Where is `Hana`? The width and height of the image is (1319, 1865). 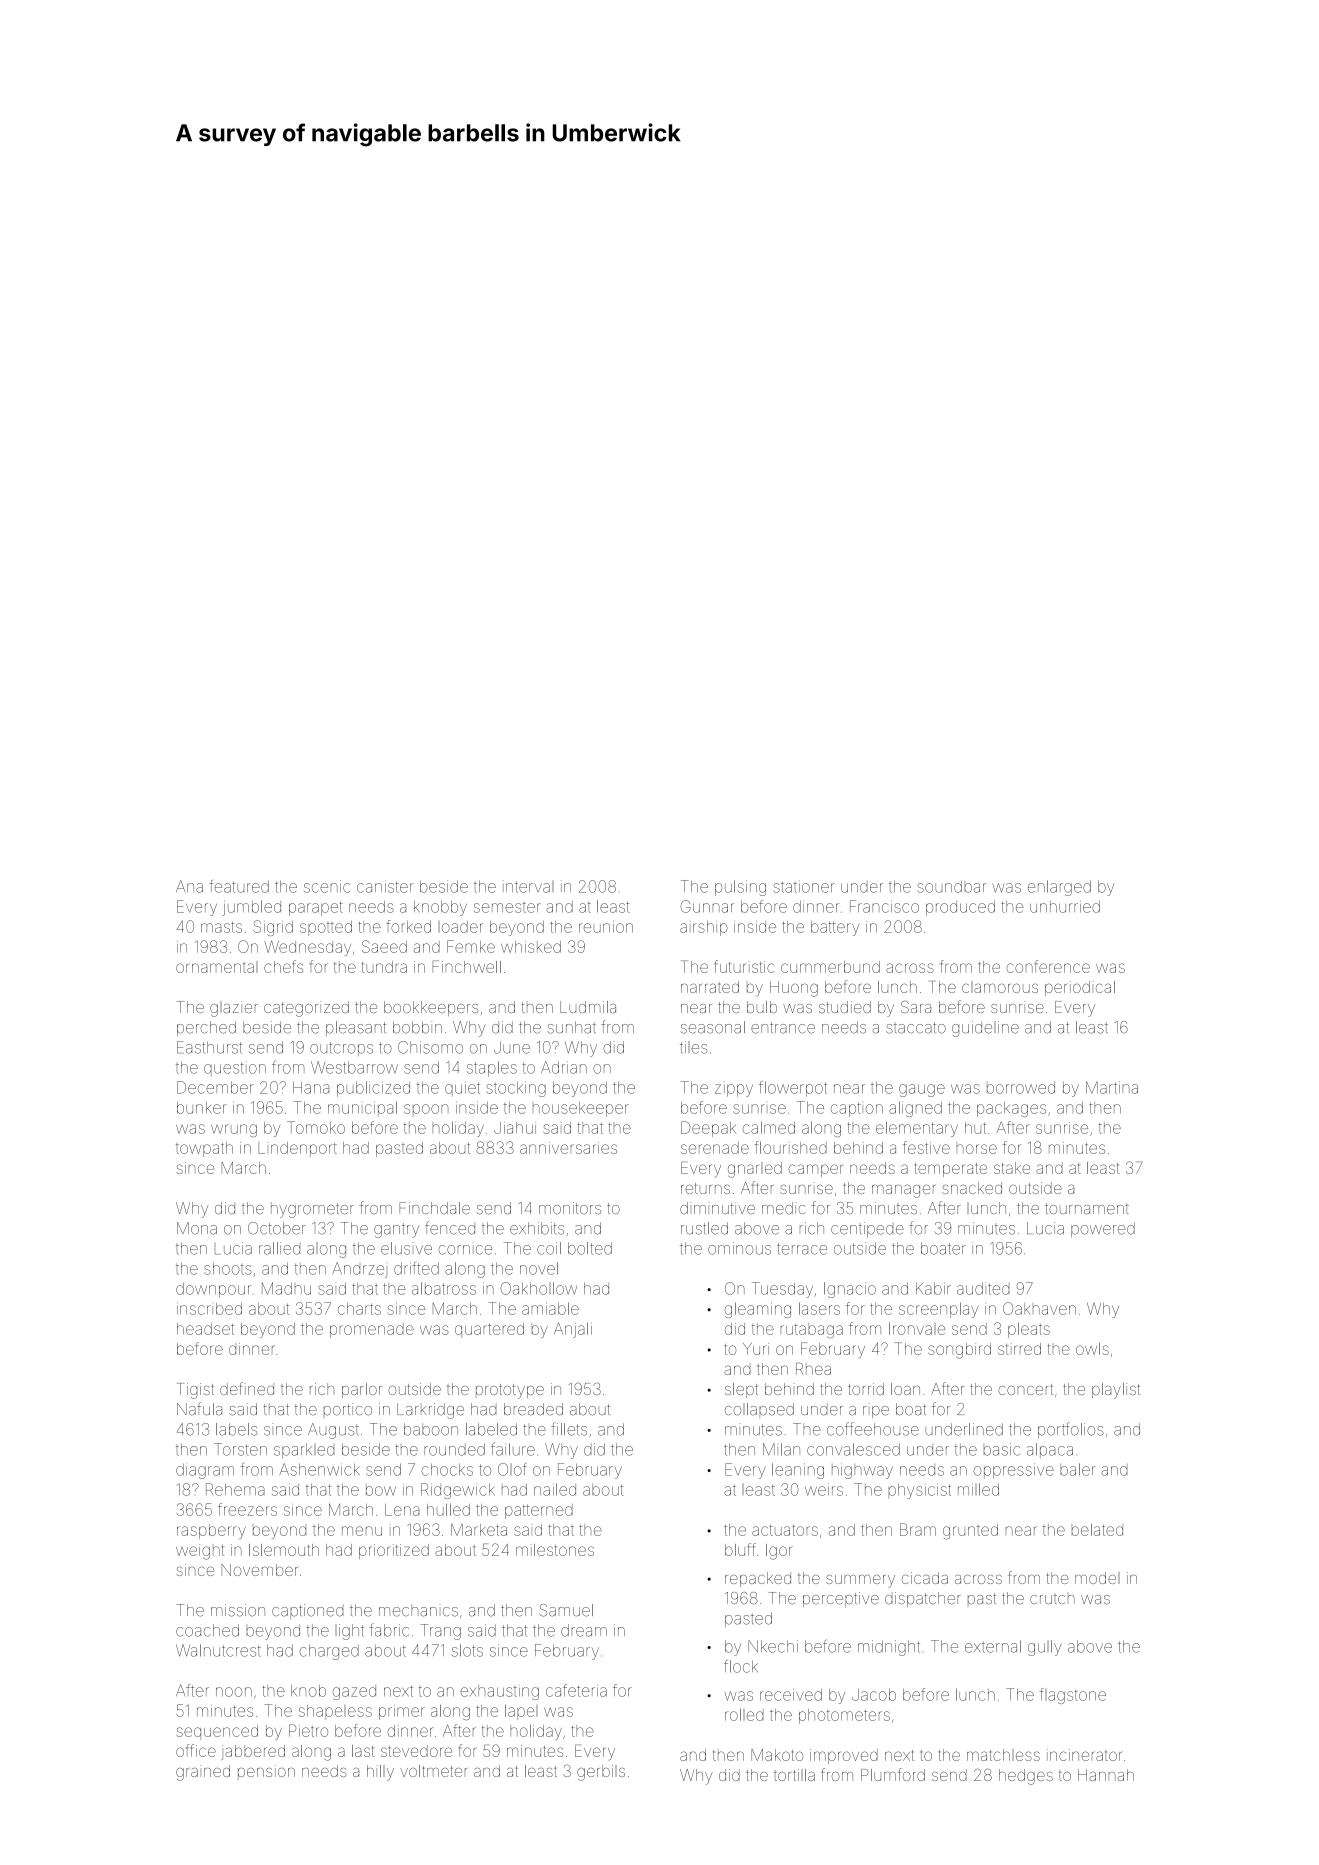
Hana is located at coordinates (311, 1088).
